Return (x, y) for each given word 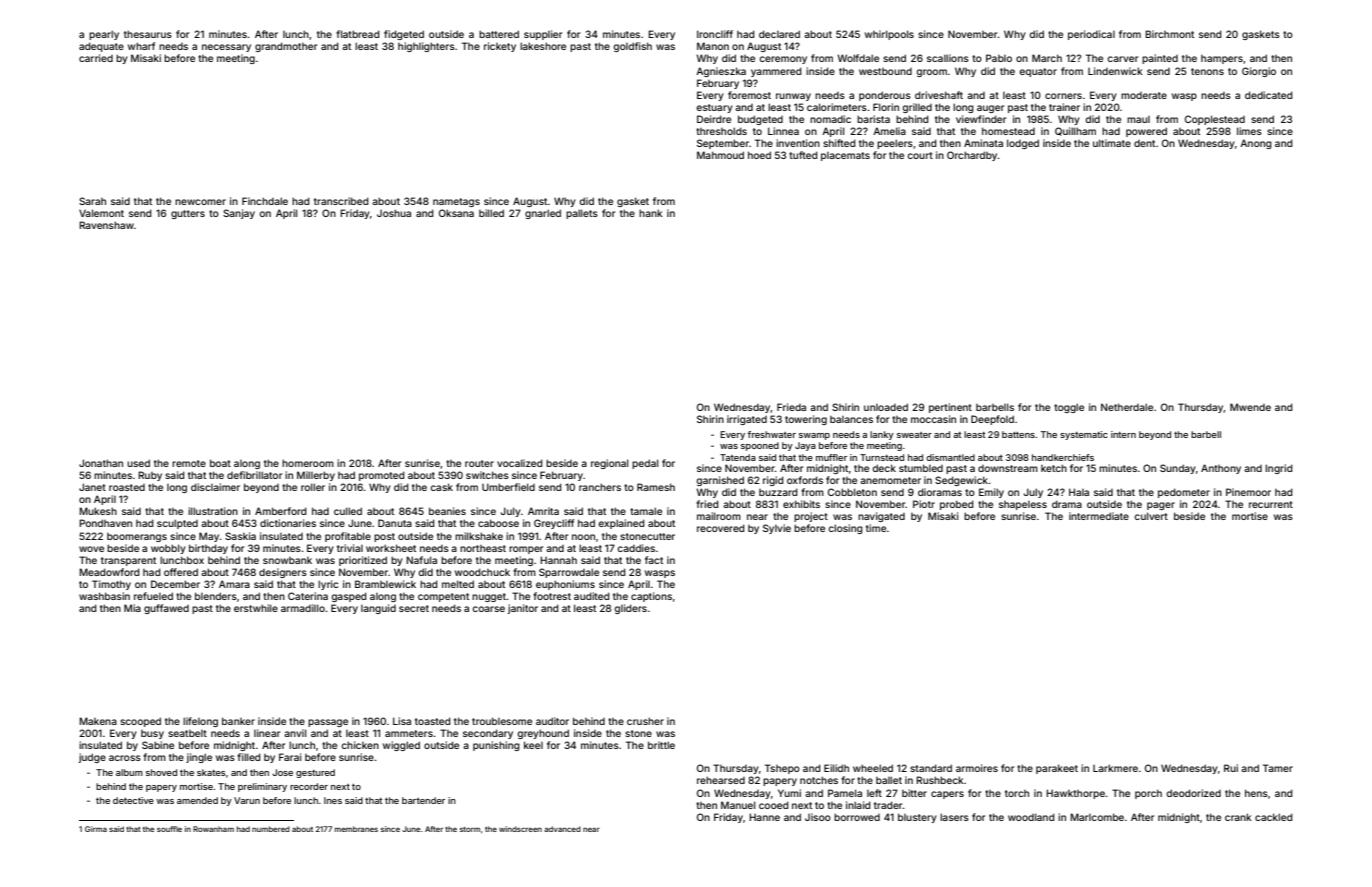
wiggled (401, 746)
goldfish (632, 47)
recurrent (1271, 504)
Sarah (92, 201)
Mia (132, 608)
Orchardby (972, 156)
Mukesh (98, 511)
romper (526, 550)
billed (491, 213)
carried (96, 58)
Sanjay (239, 214)
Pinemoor (1248, 492)
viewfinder (981, 119)
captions (651, 597)
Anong (1256, 144)
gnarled (543, 214)
